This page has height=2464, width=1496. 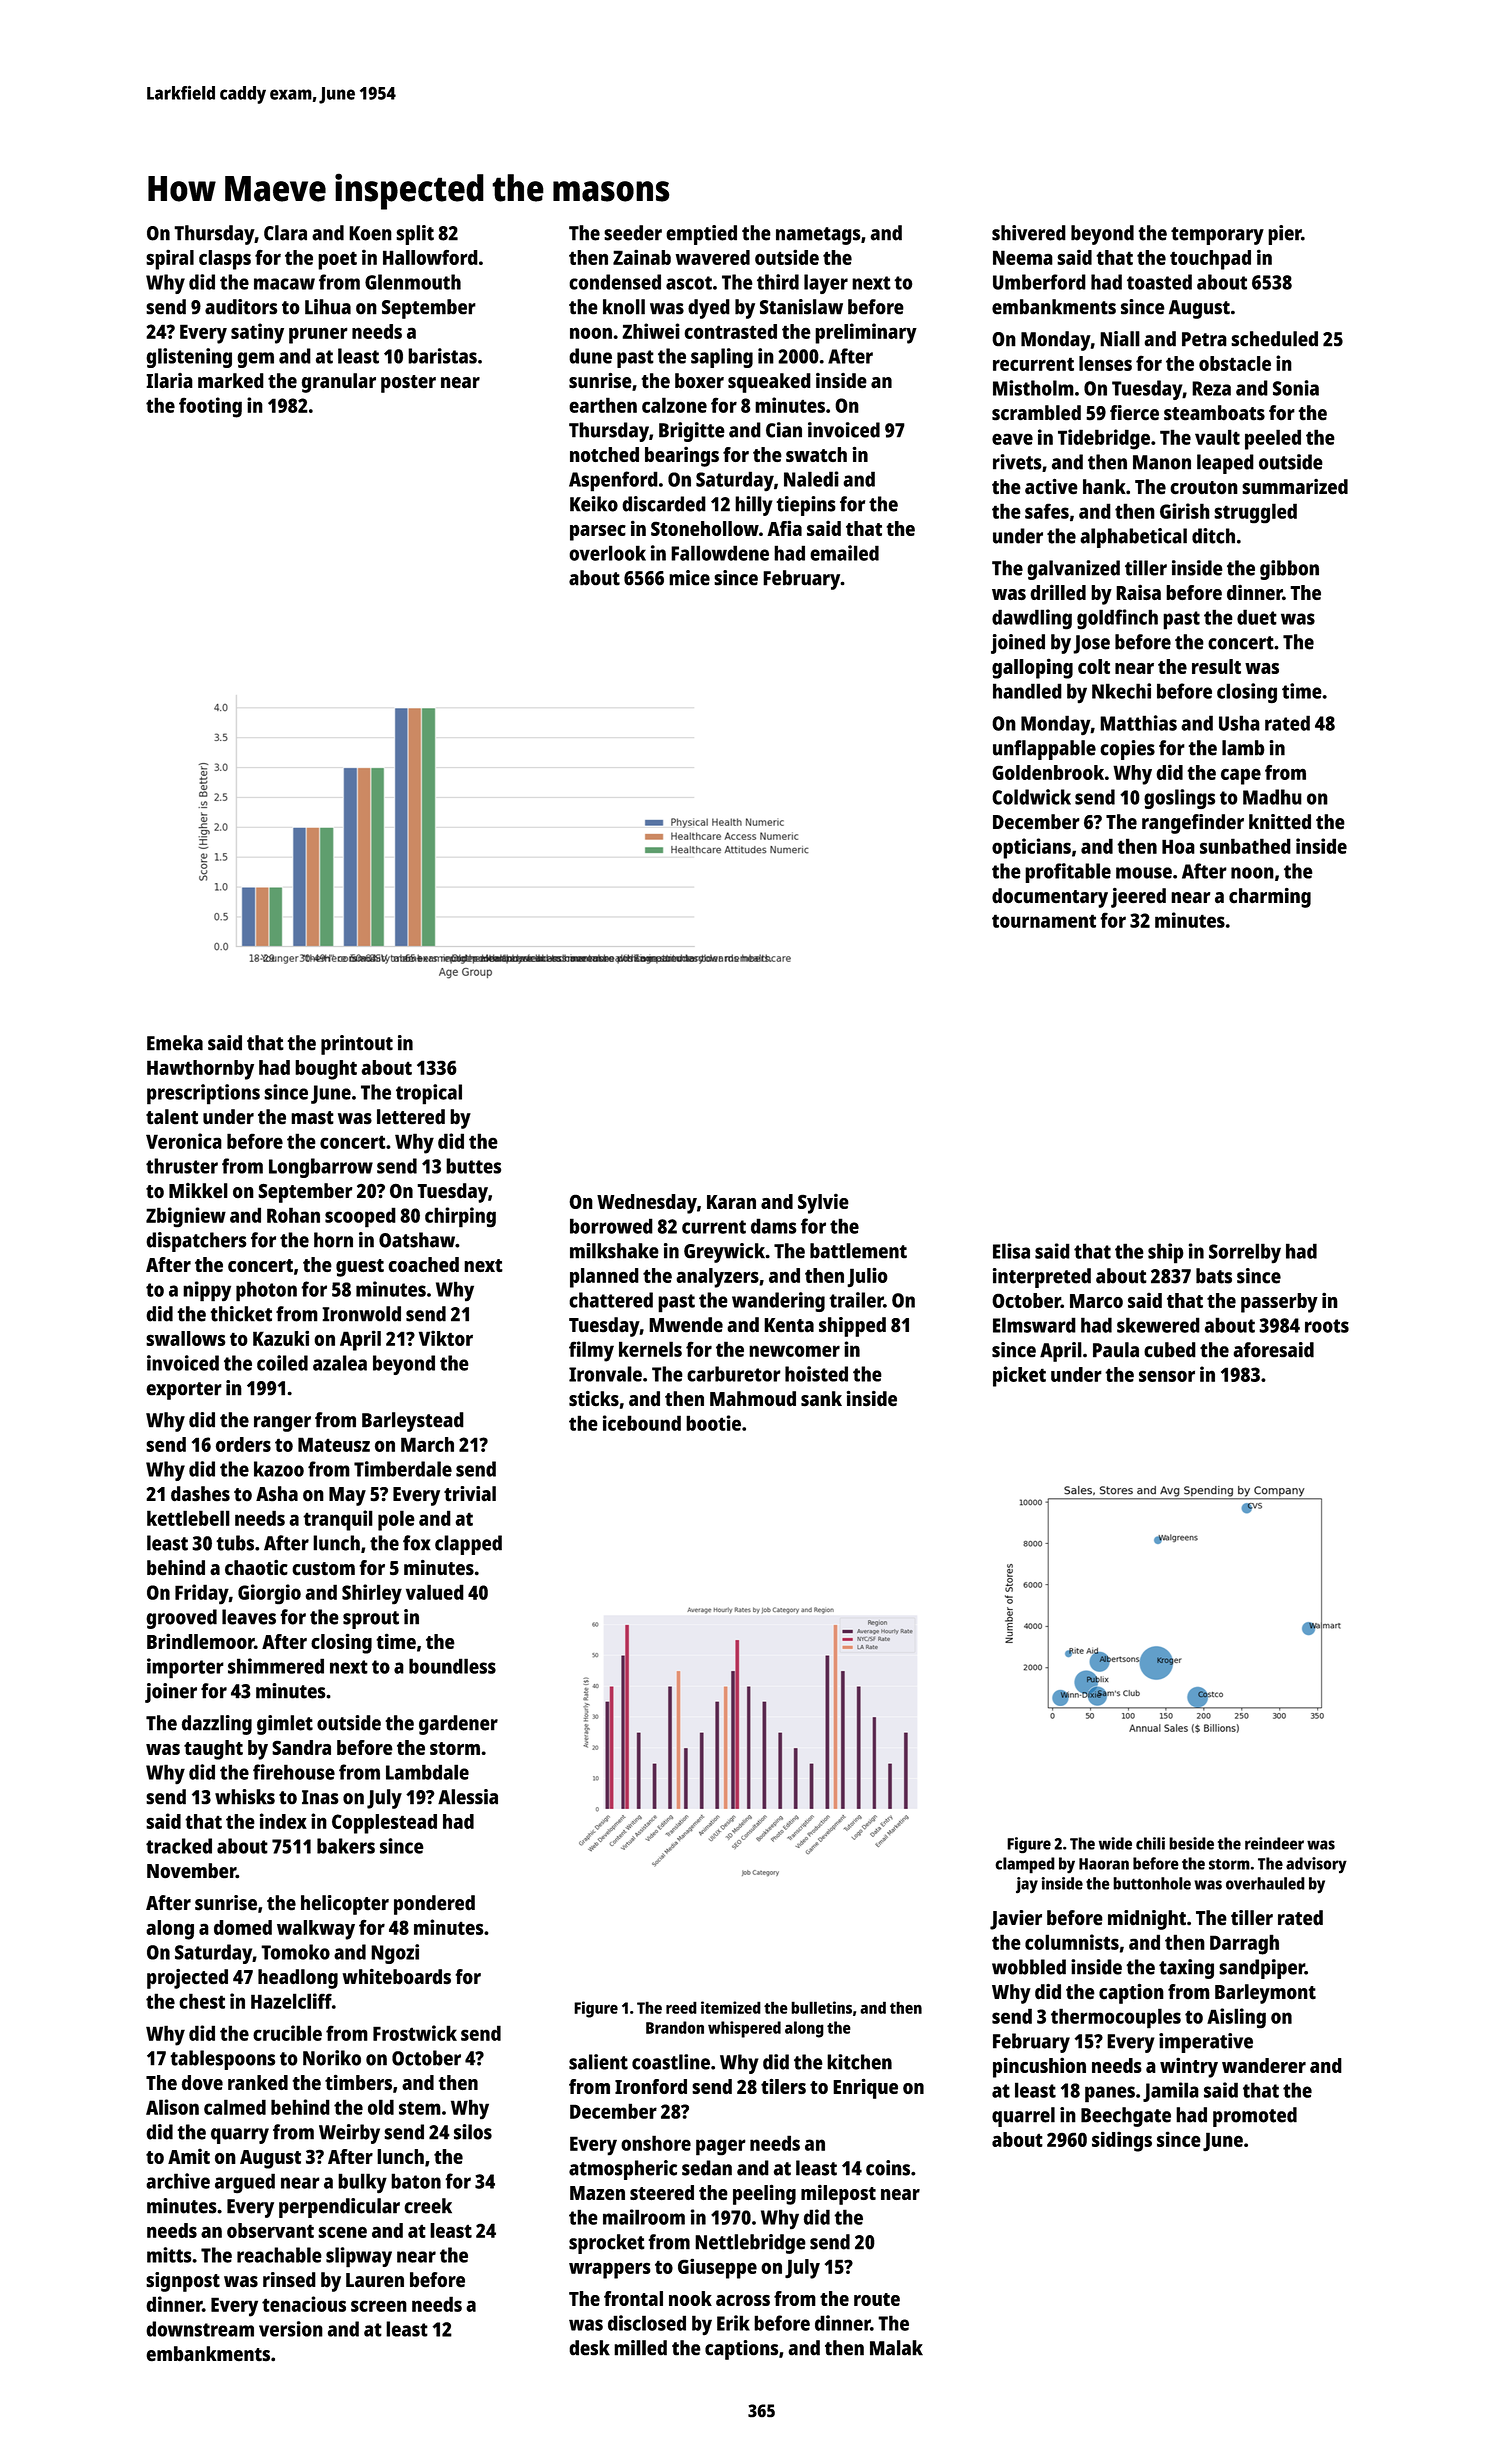 I want to click on Keiko, so click(x=594, y=504).
